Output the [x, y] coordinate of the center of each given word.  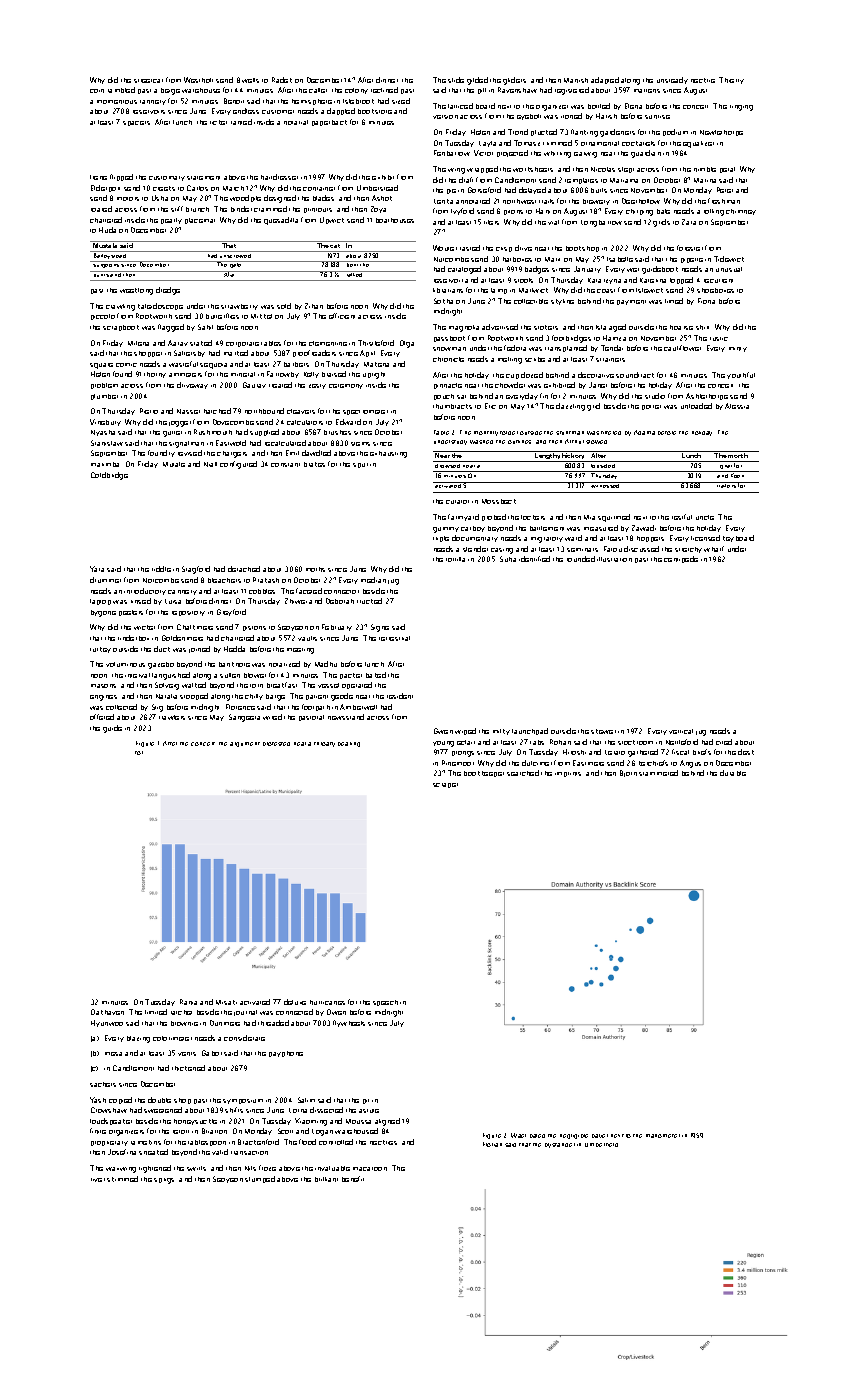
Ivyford [462, 211]
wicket [144, 627]
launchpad [530, 731]
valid [220, 1152]
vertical [681, 731]
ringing [741, 108]
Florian [492, 1144]
